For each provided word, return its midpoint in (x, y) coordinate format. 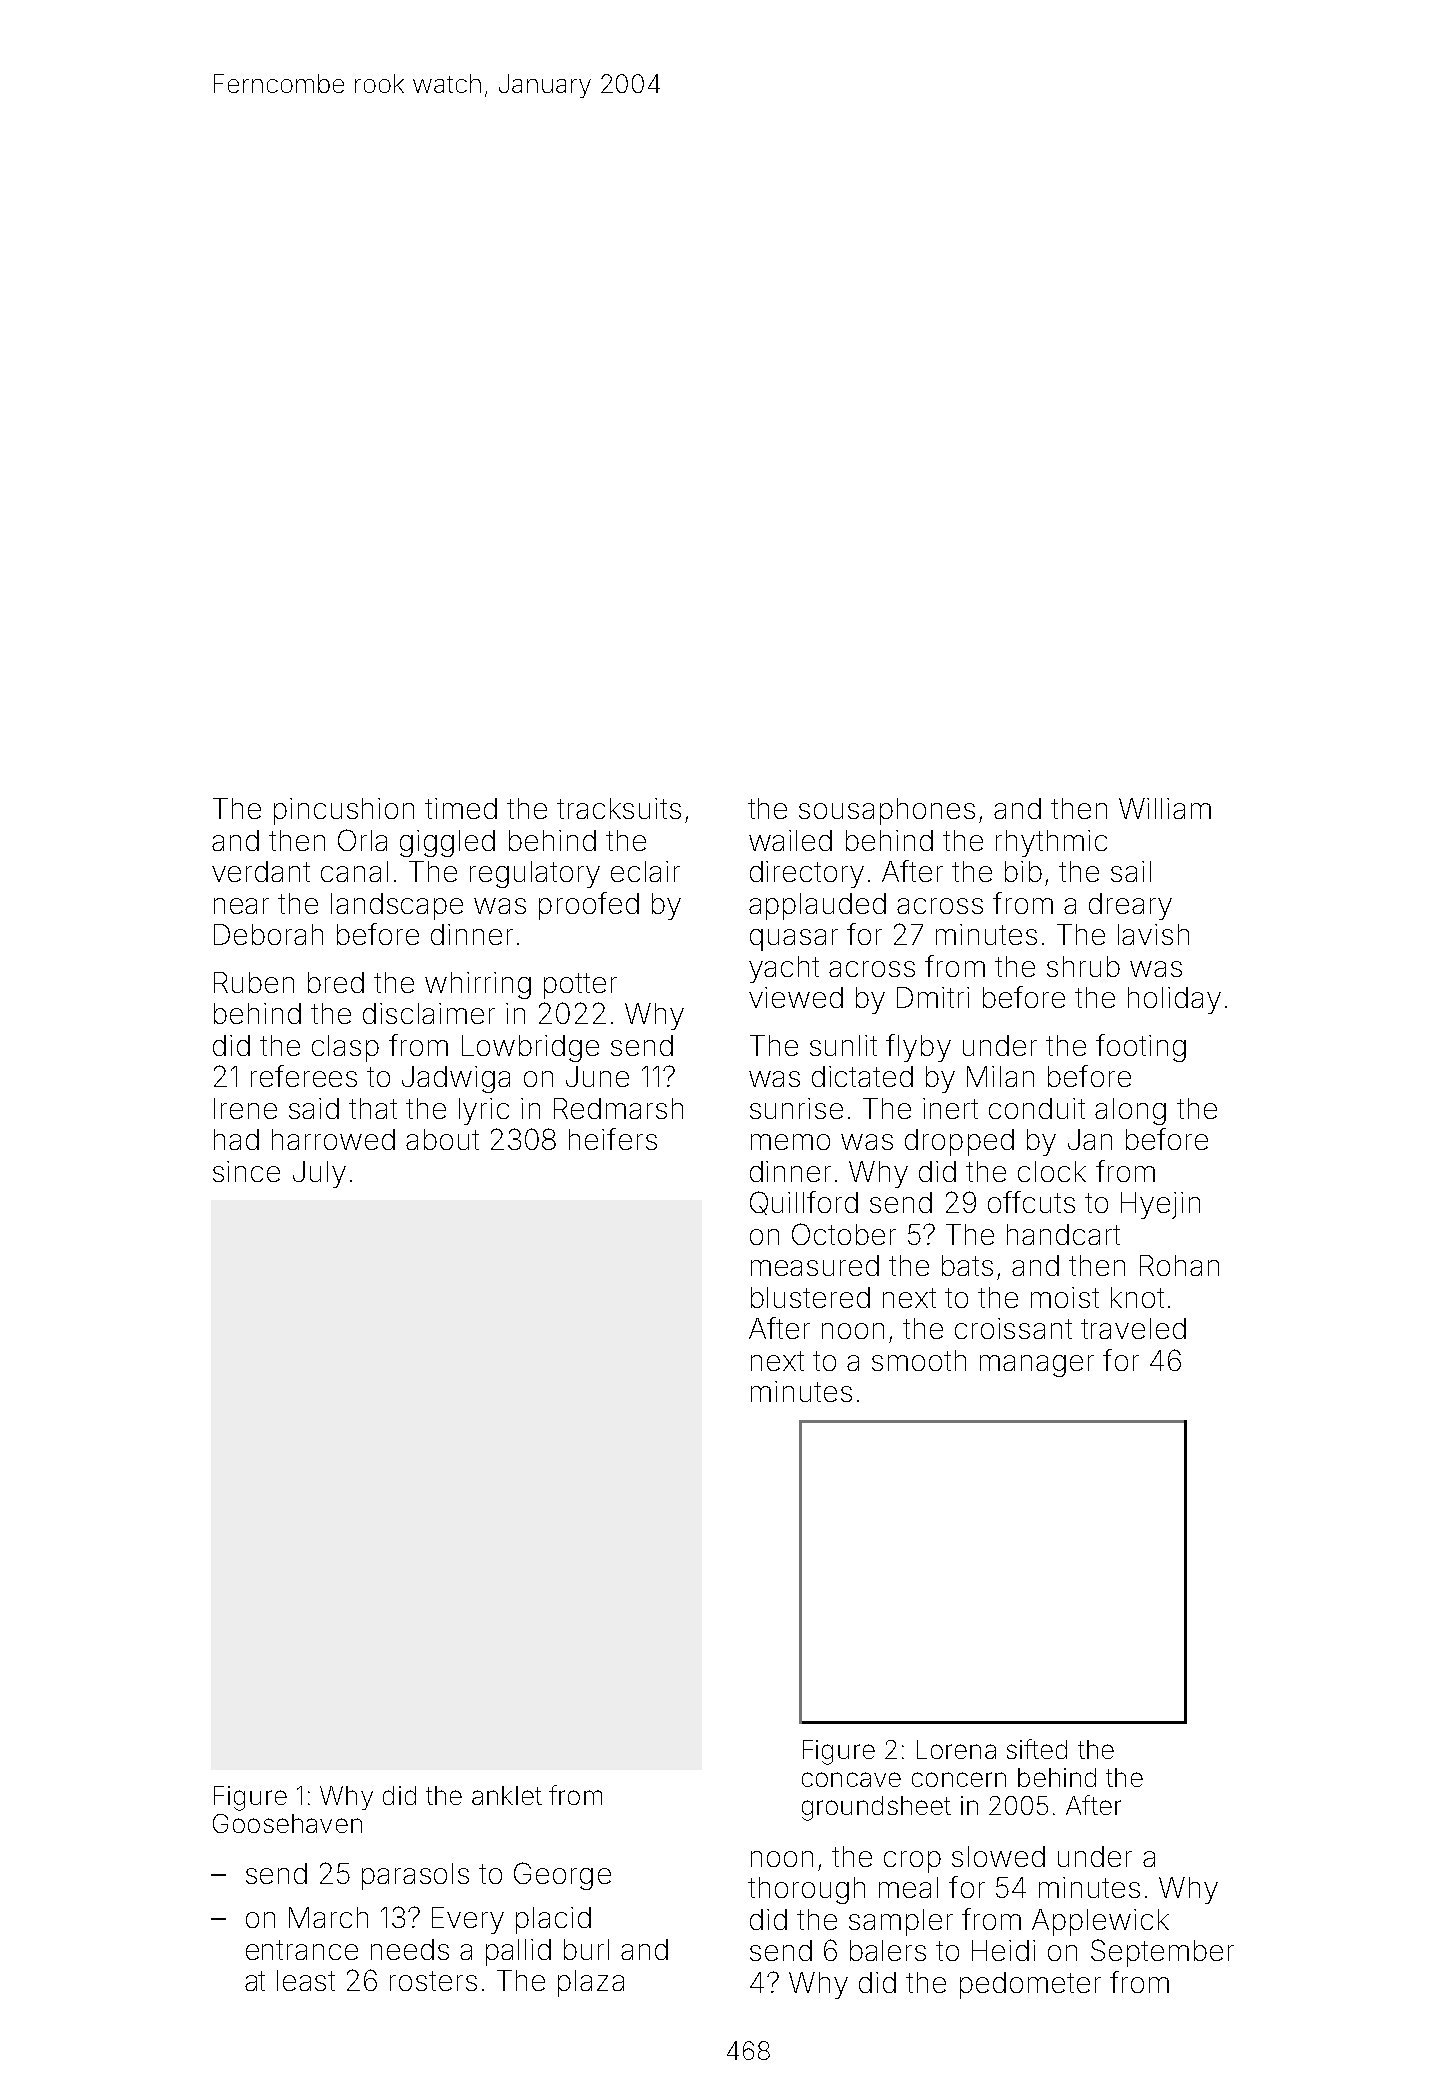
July (319, 1174)
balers (888, 1950)
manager (1037, 1366)
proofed (589, 906)
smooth (919, 1360)
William (1165, 808)
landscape (397, 906)
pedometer (1030, 1985)
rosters (433, 1981)
